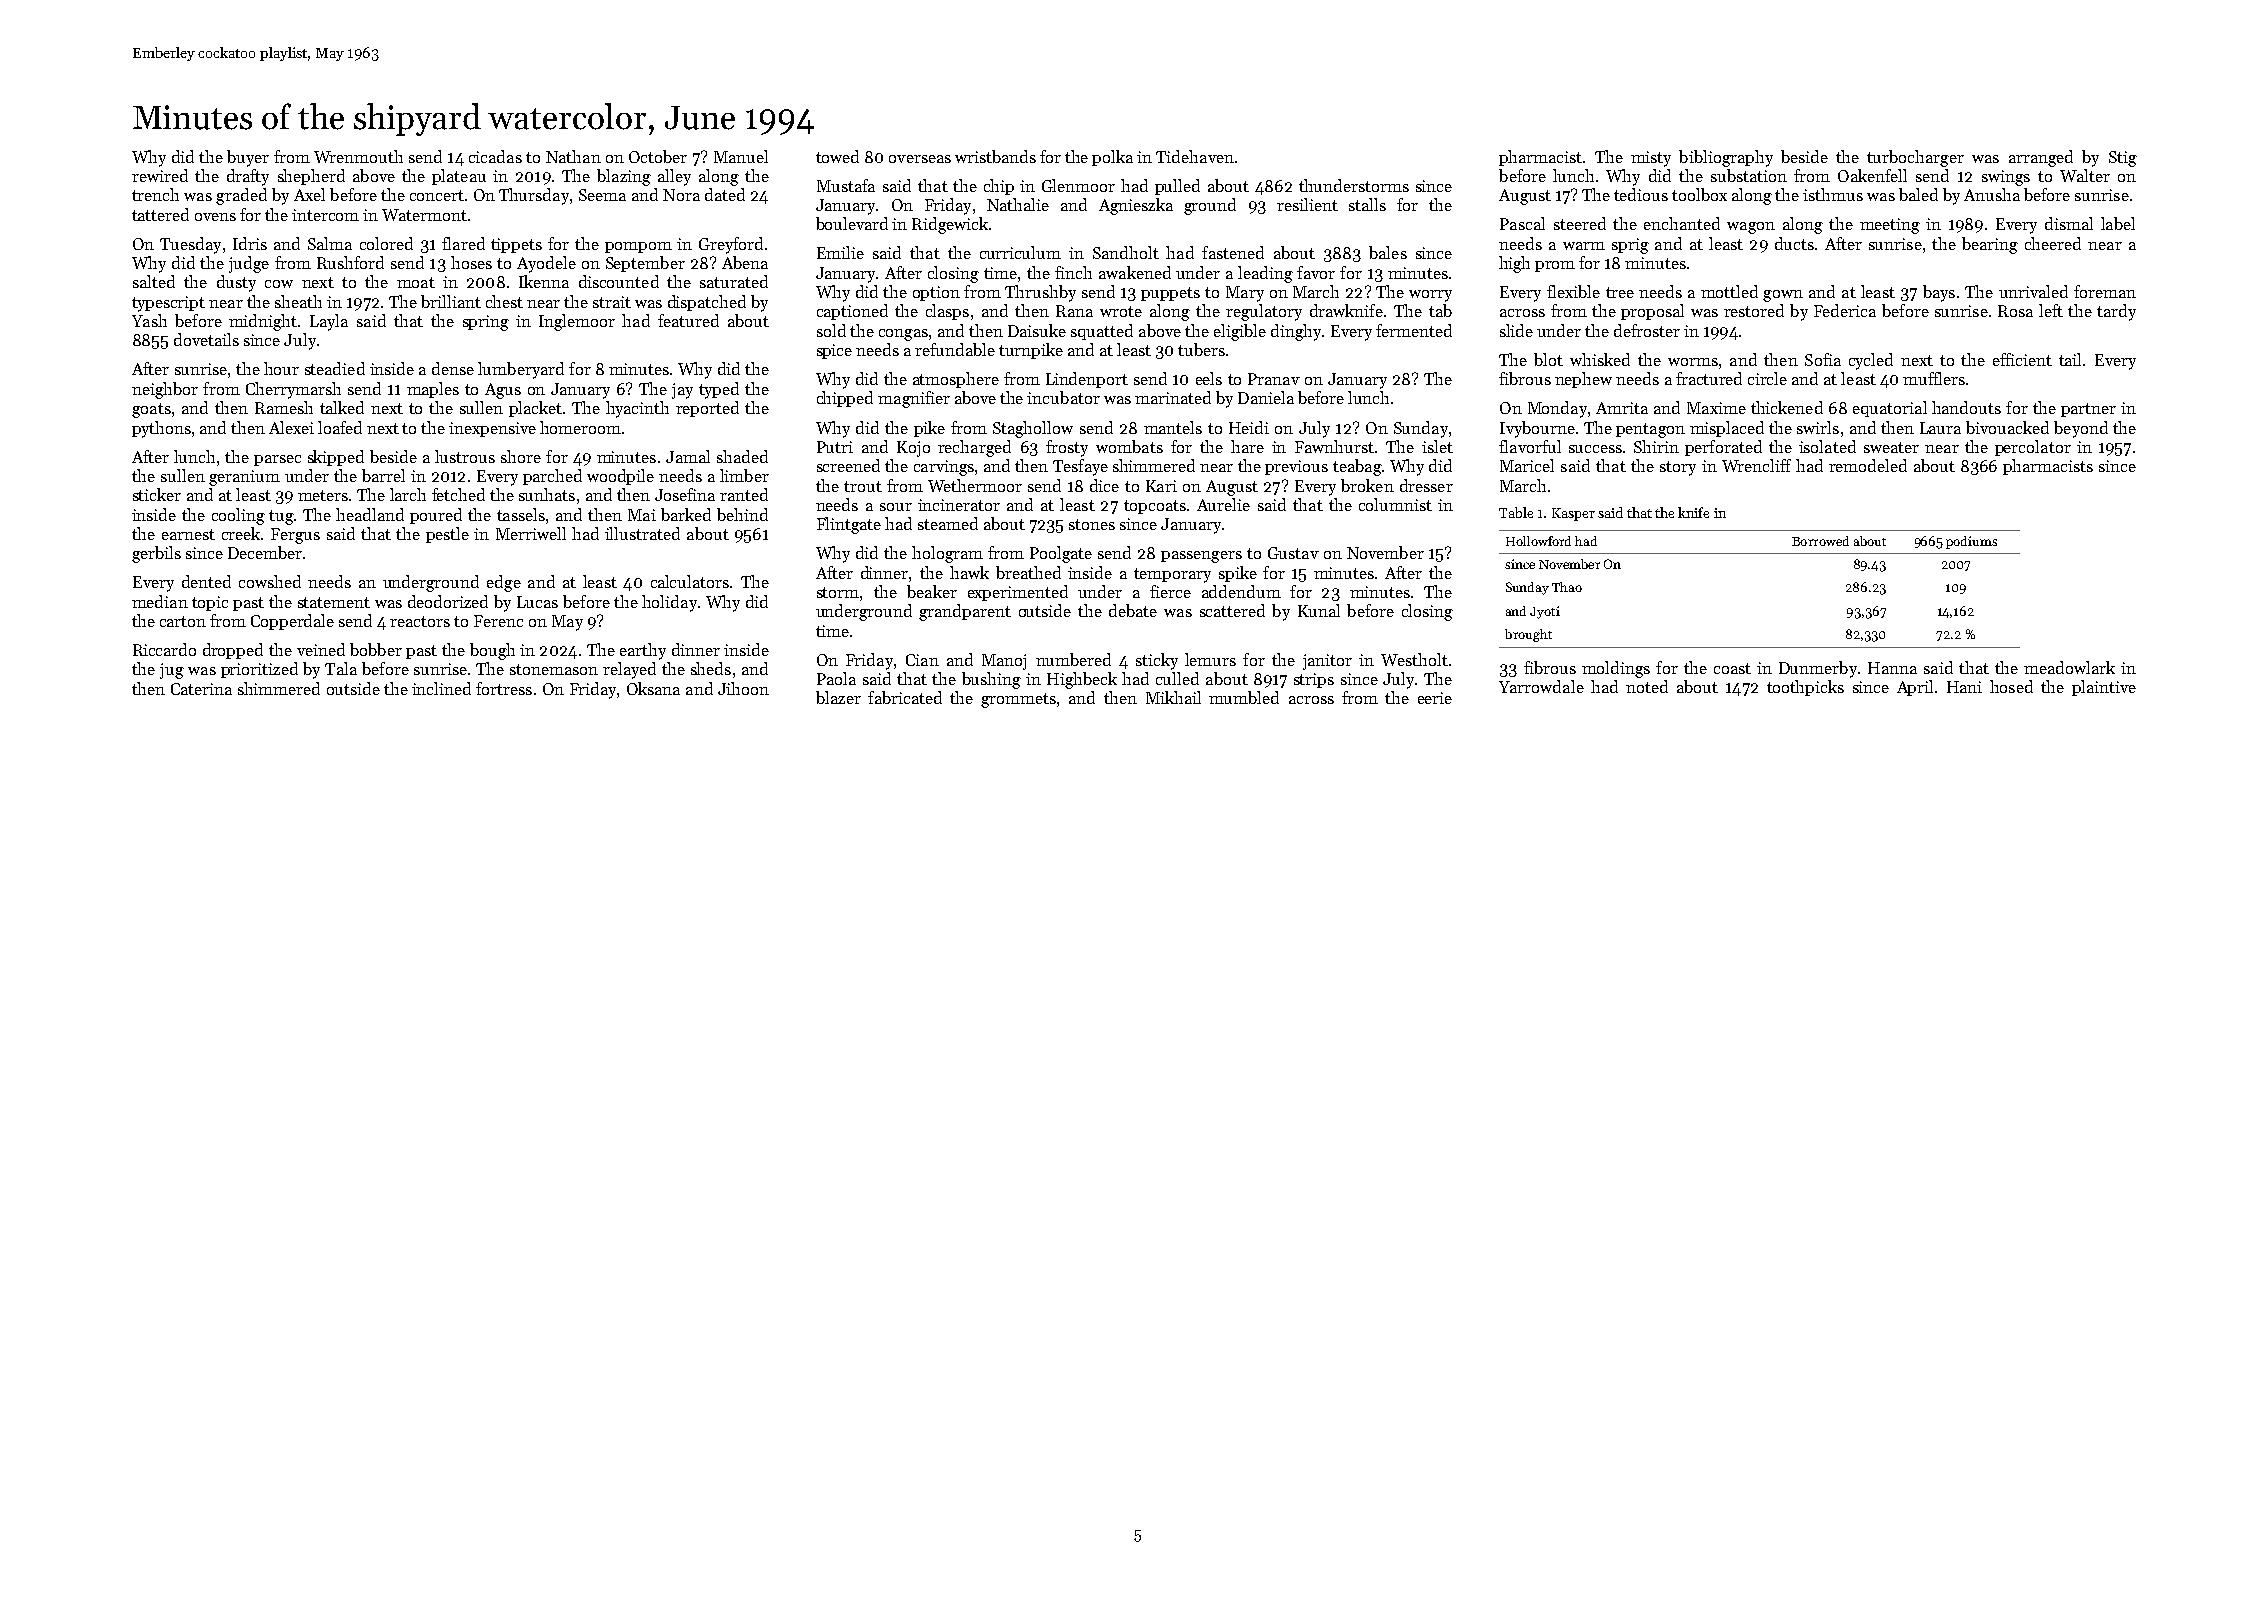 The image size is (2268, 1604). I want to click on Tidehaven, so click(1195, 156).
